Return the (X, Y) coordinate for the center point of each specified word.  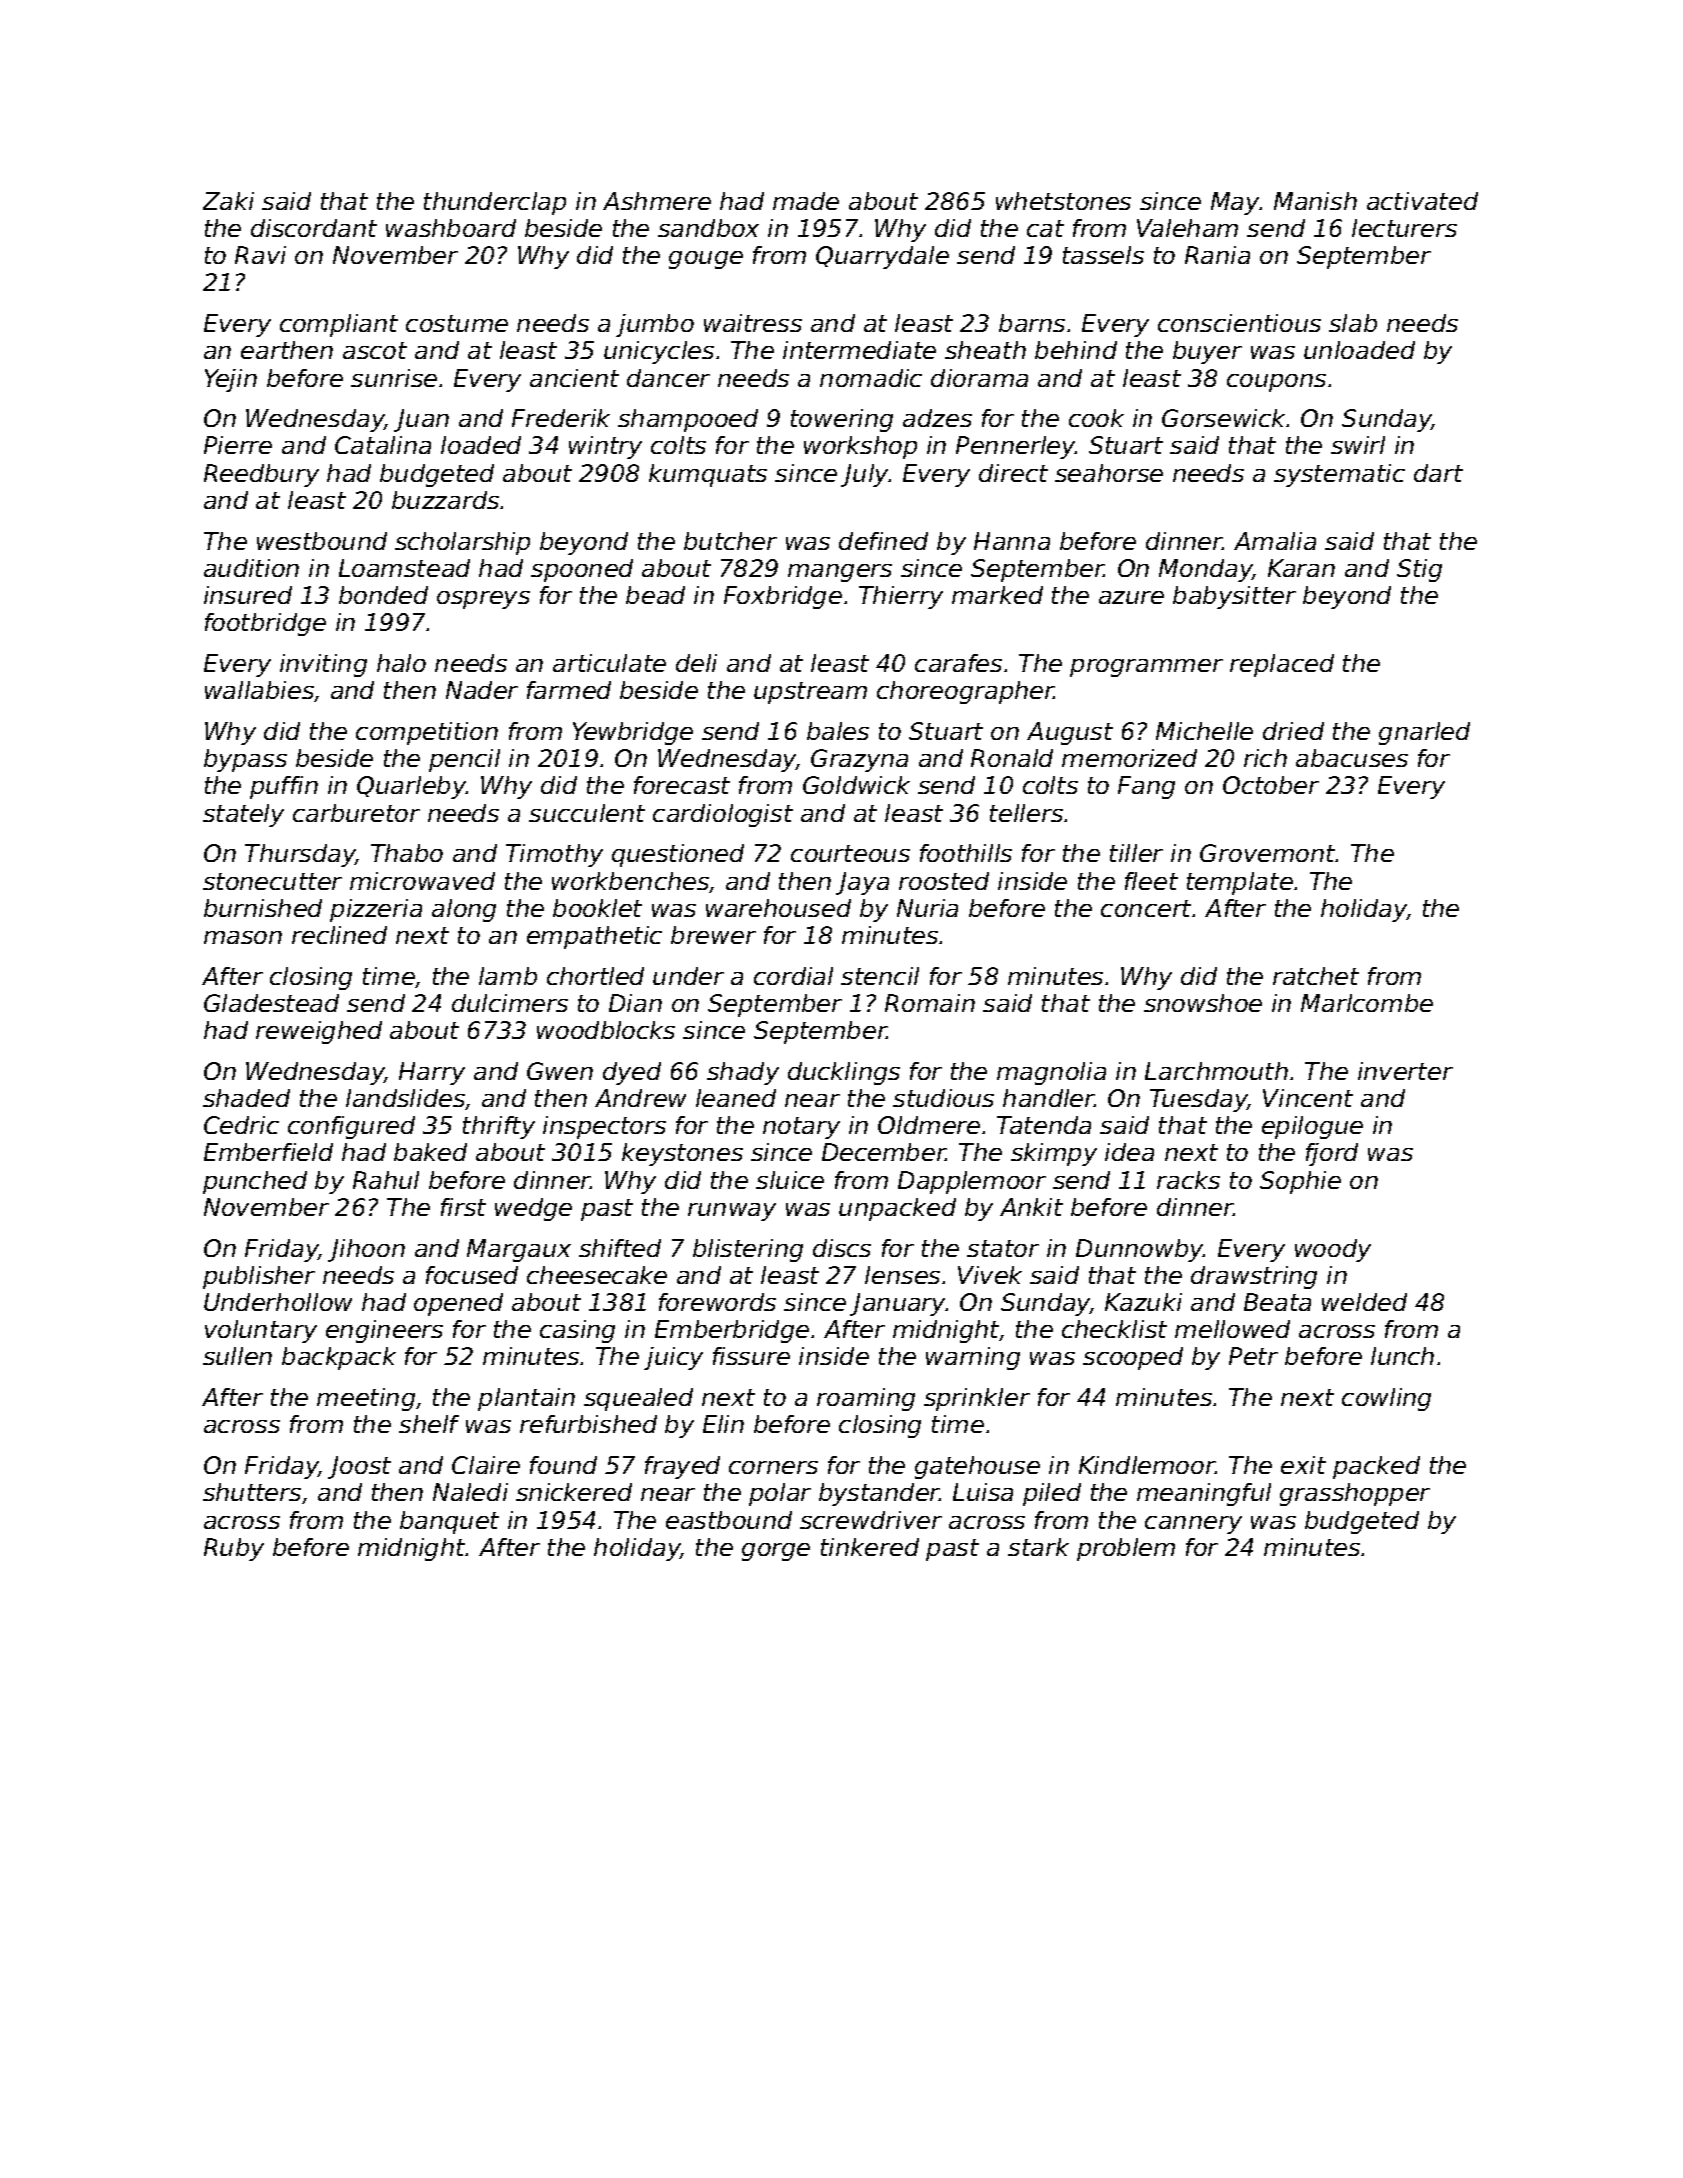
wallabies (260, 691)
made (806, 201)
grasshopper (1355, 1494)
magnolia (1051, 1073)
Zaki (228, 201)
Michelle (1204, 731)
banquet (449, 1522)
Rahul (386, 1180)
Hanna (1012, 541)
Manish (1315, 201)
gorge (776, 1552)
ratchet (1316, 976)
